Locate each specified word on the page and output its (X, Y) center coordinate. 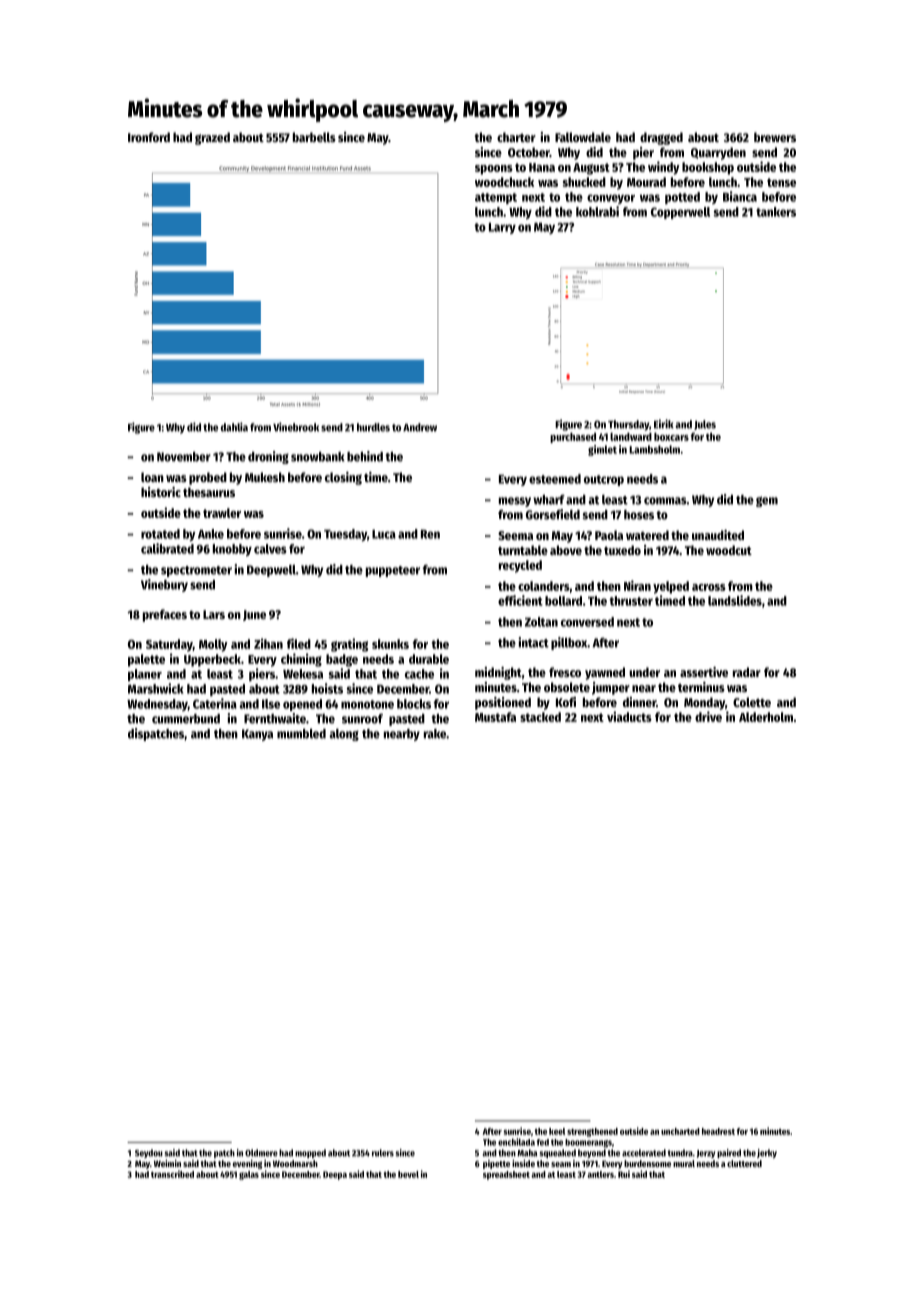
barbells (314, 137)
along (344, 735)
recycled (520, 566)
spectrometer (196, 571)
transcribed (172, 1174)
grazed (212, 138)
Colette (752, 702)
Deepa (335, 1175)
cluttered (744, 1163)
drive (708, 716)
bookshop (708, 168)
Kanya (257, 735)
